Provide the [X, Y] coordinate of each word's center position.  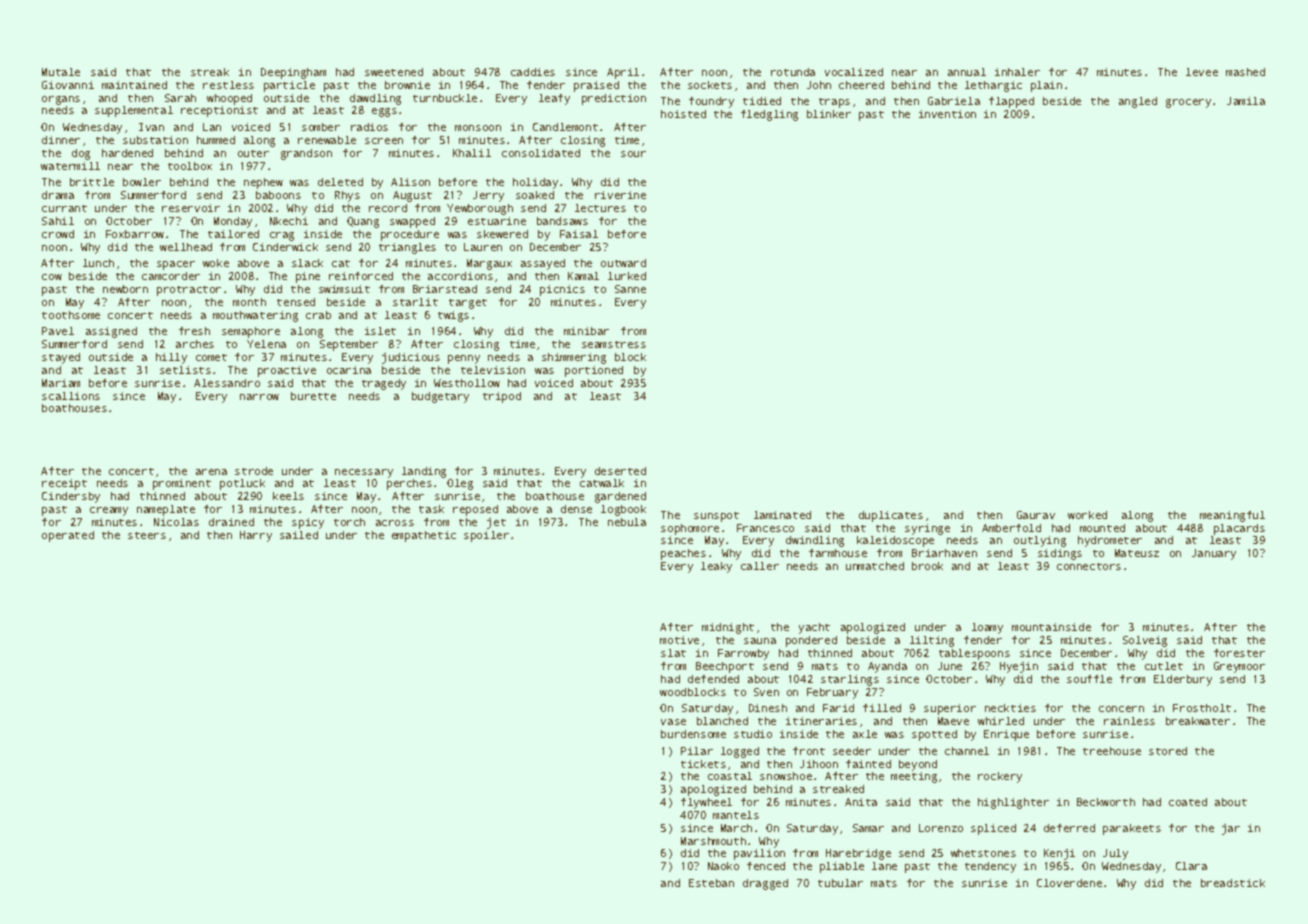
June [950, 666]
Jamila [1246, 101]
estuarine [497, 221]
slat [673, 653]
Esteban [711, 883]
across [395, 523]
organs [61, 100]
